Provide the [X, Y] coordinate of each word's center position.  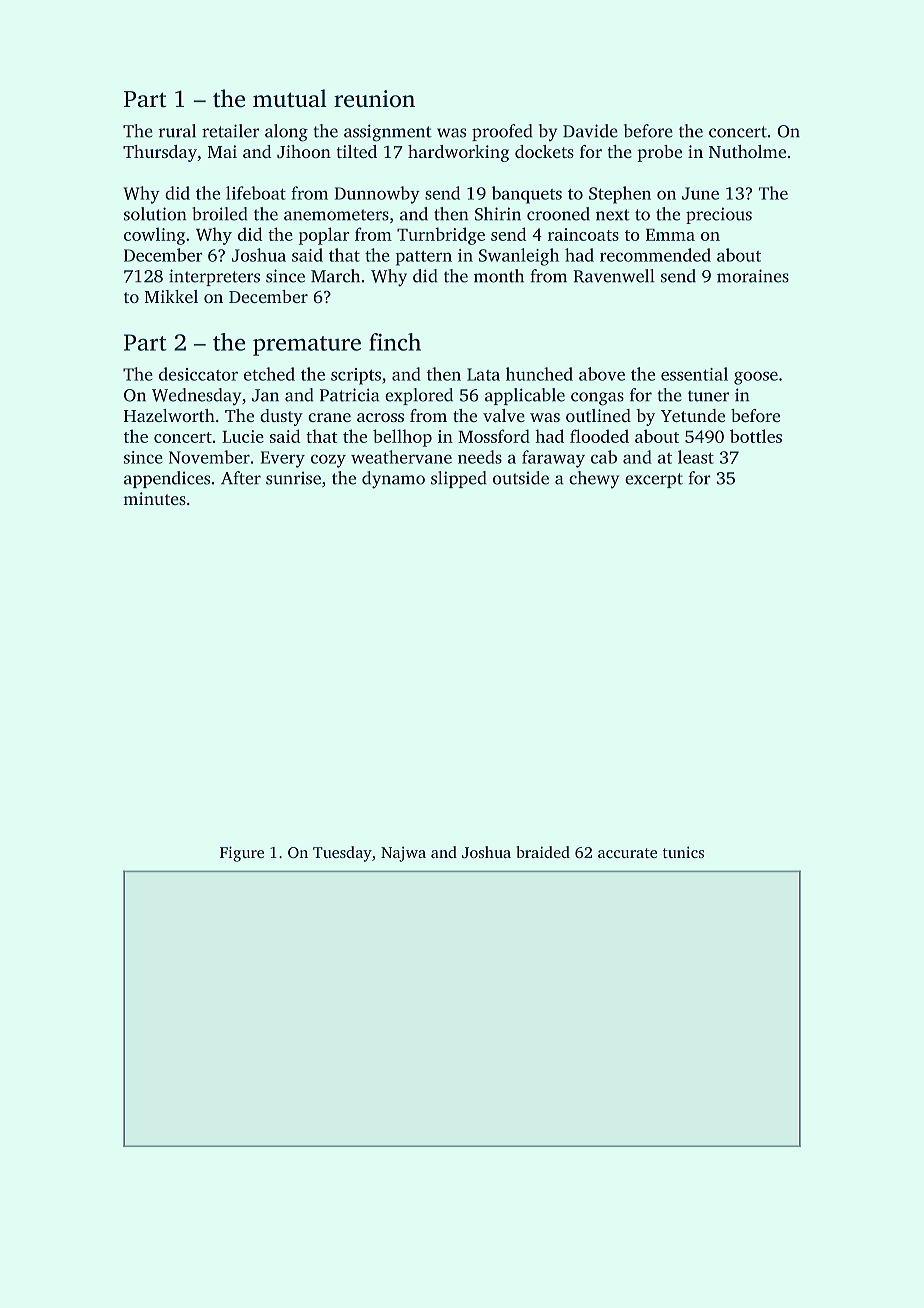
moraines [753, 276]
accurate [627, 853]
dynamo [393, 480]
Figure [242, 854]
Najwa [403, 854]
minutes [154, 498]
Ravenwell [614, 276]
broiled [220, 214]
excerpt [654, 480]
